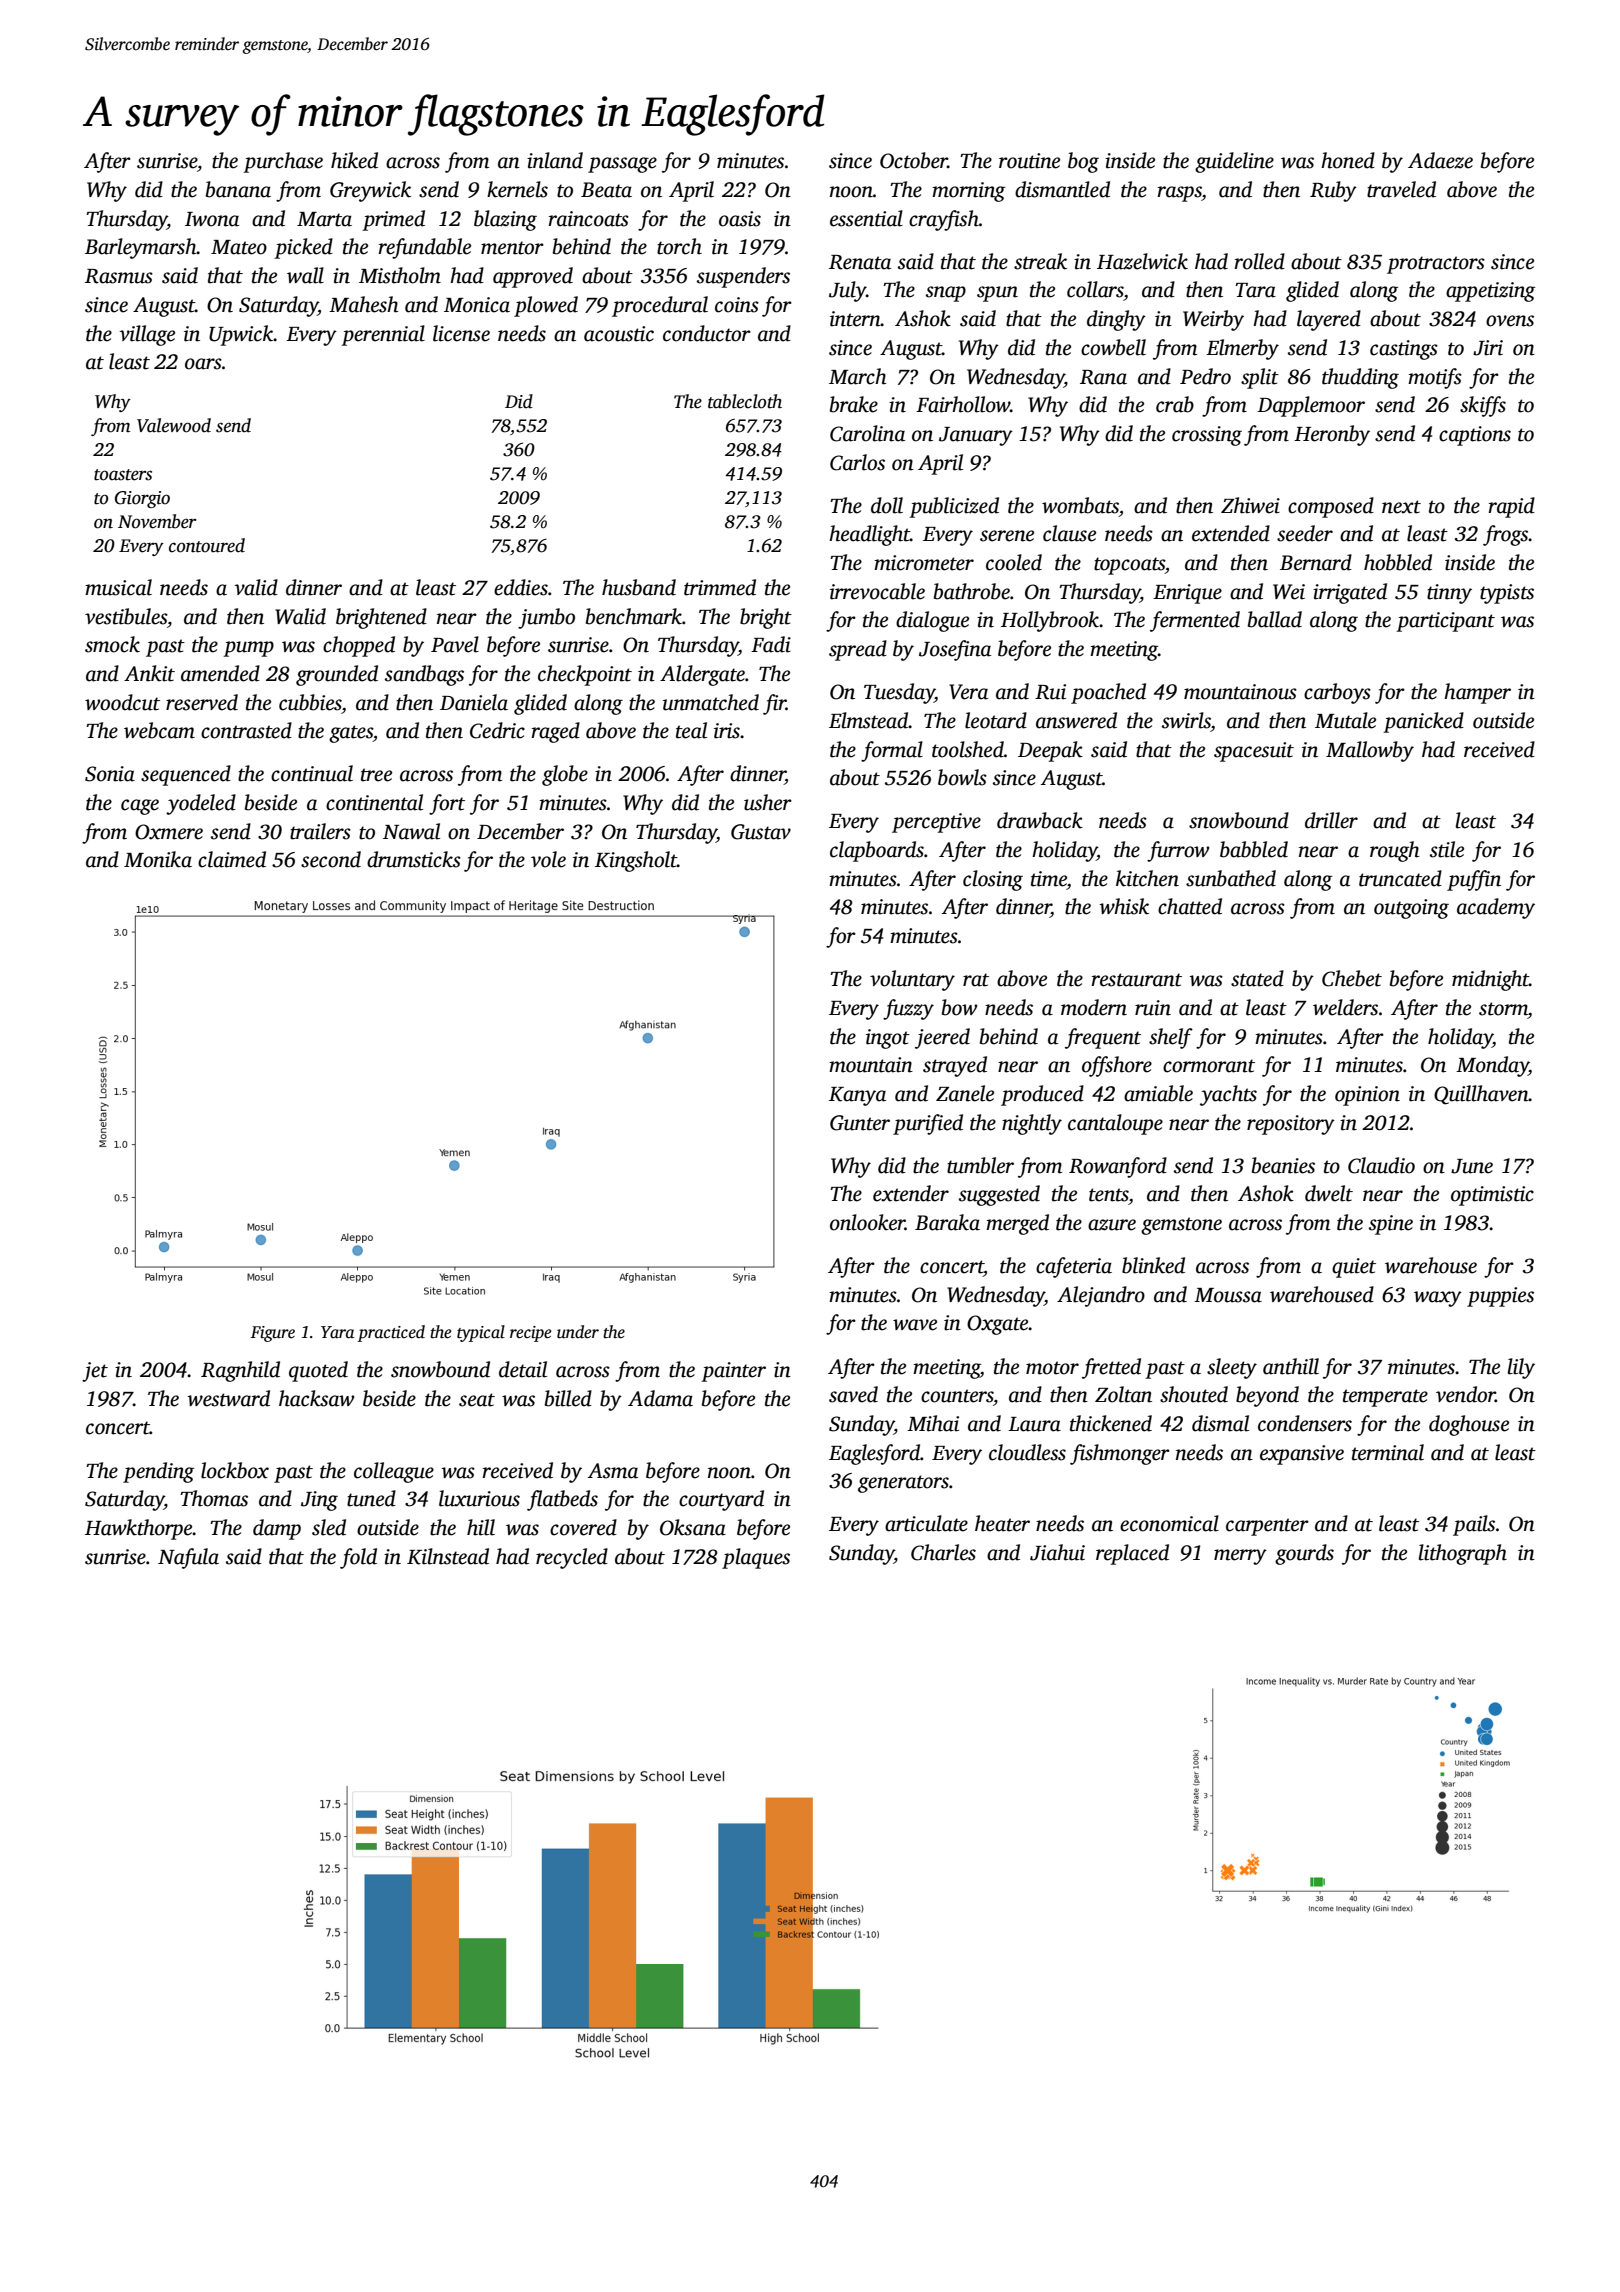  What do you see at coordinates (1510, 321) in the screenshot?
I see `ovens` at bounding box center [1510, 321].
